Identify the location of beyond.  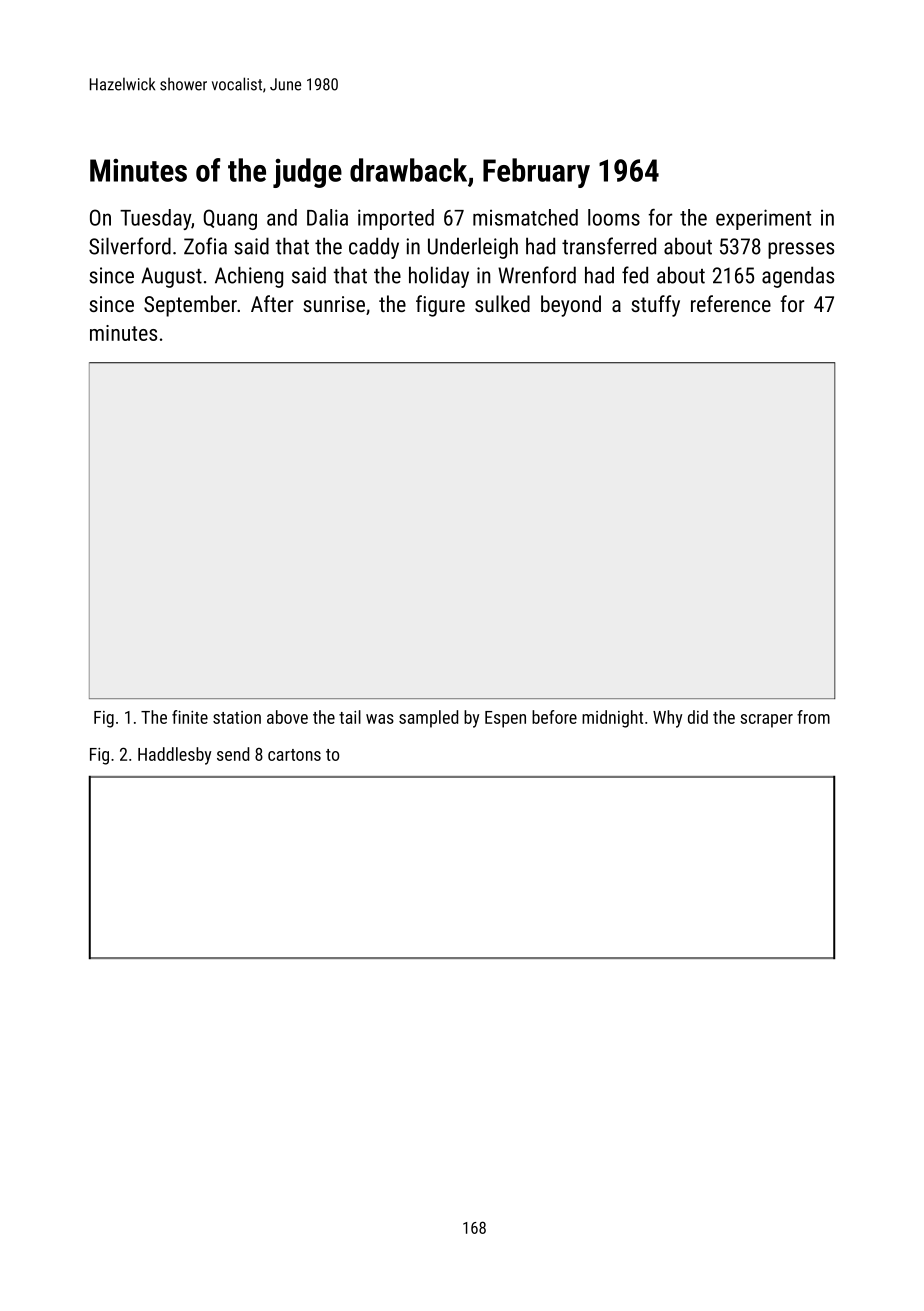
(571, 306).
